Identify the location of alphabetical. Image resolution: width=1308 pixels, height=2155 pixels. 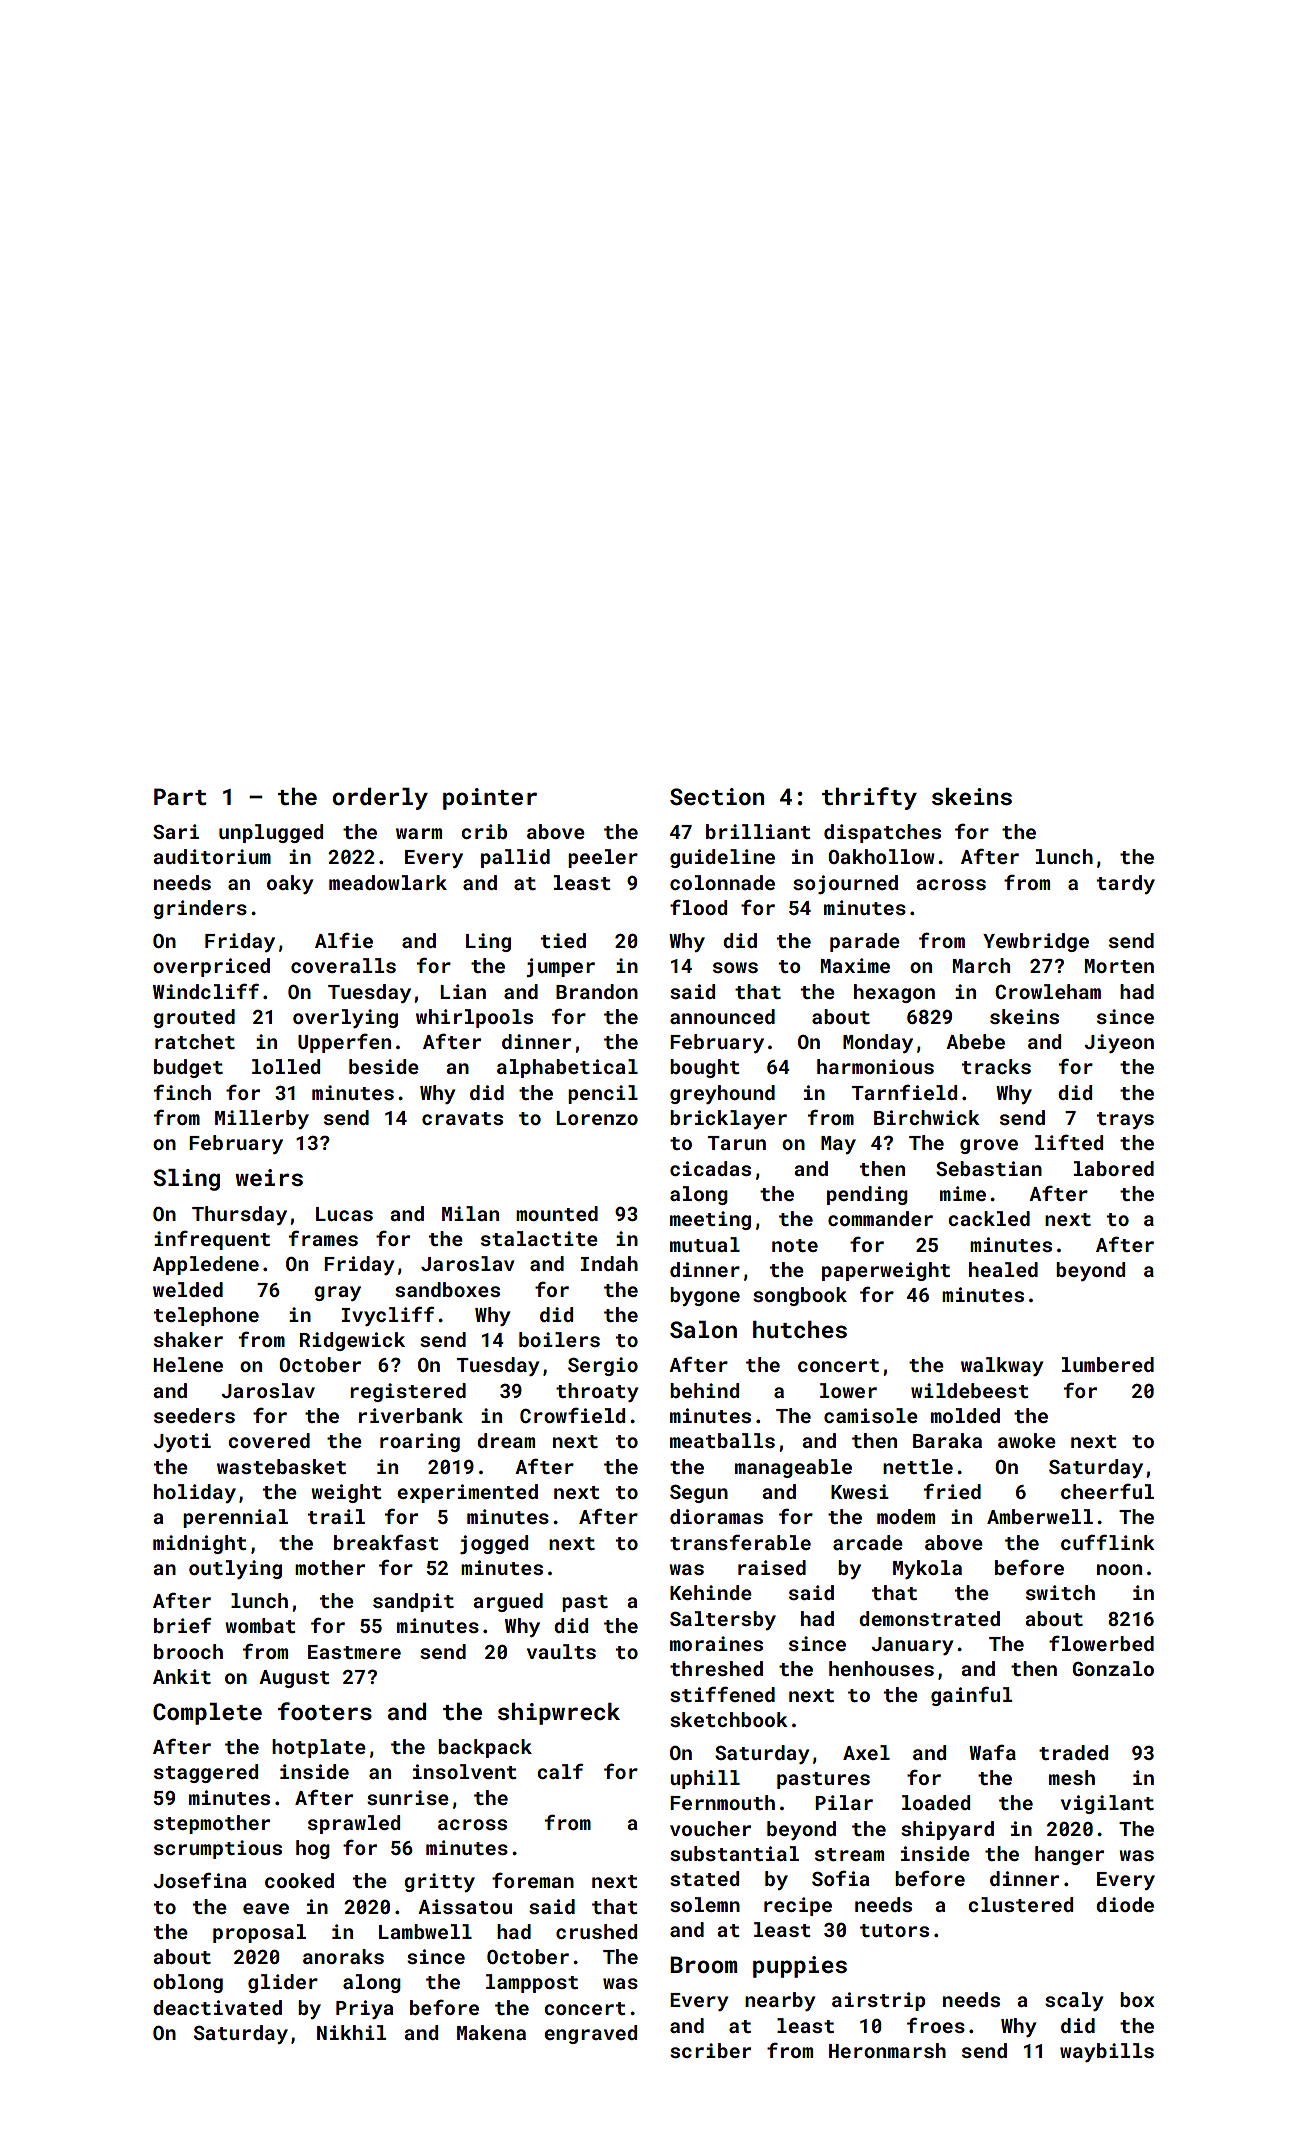
(567, 1068).
